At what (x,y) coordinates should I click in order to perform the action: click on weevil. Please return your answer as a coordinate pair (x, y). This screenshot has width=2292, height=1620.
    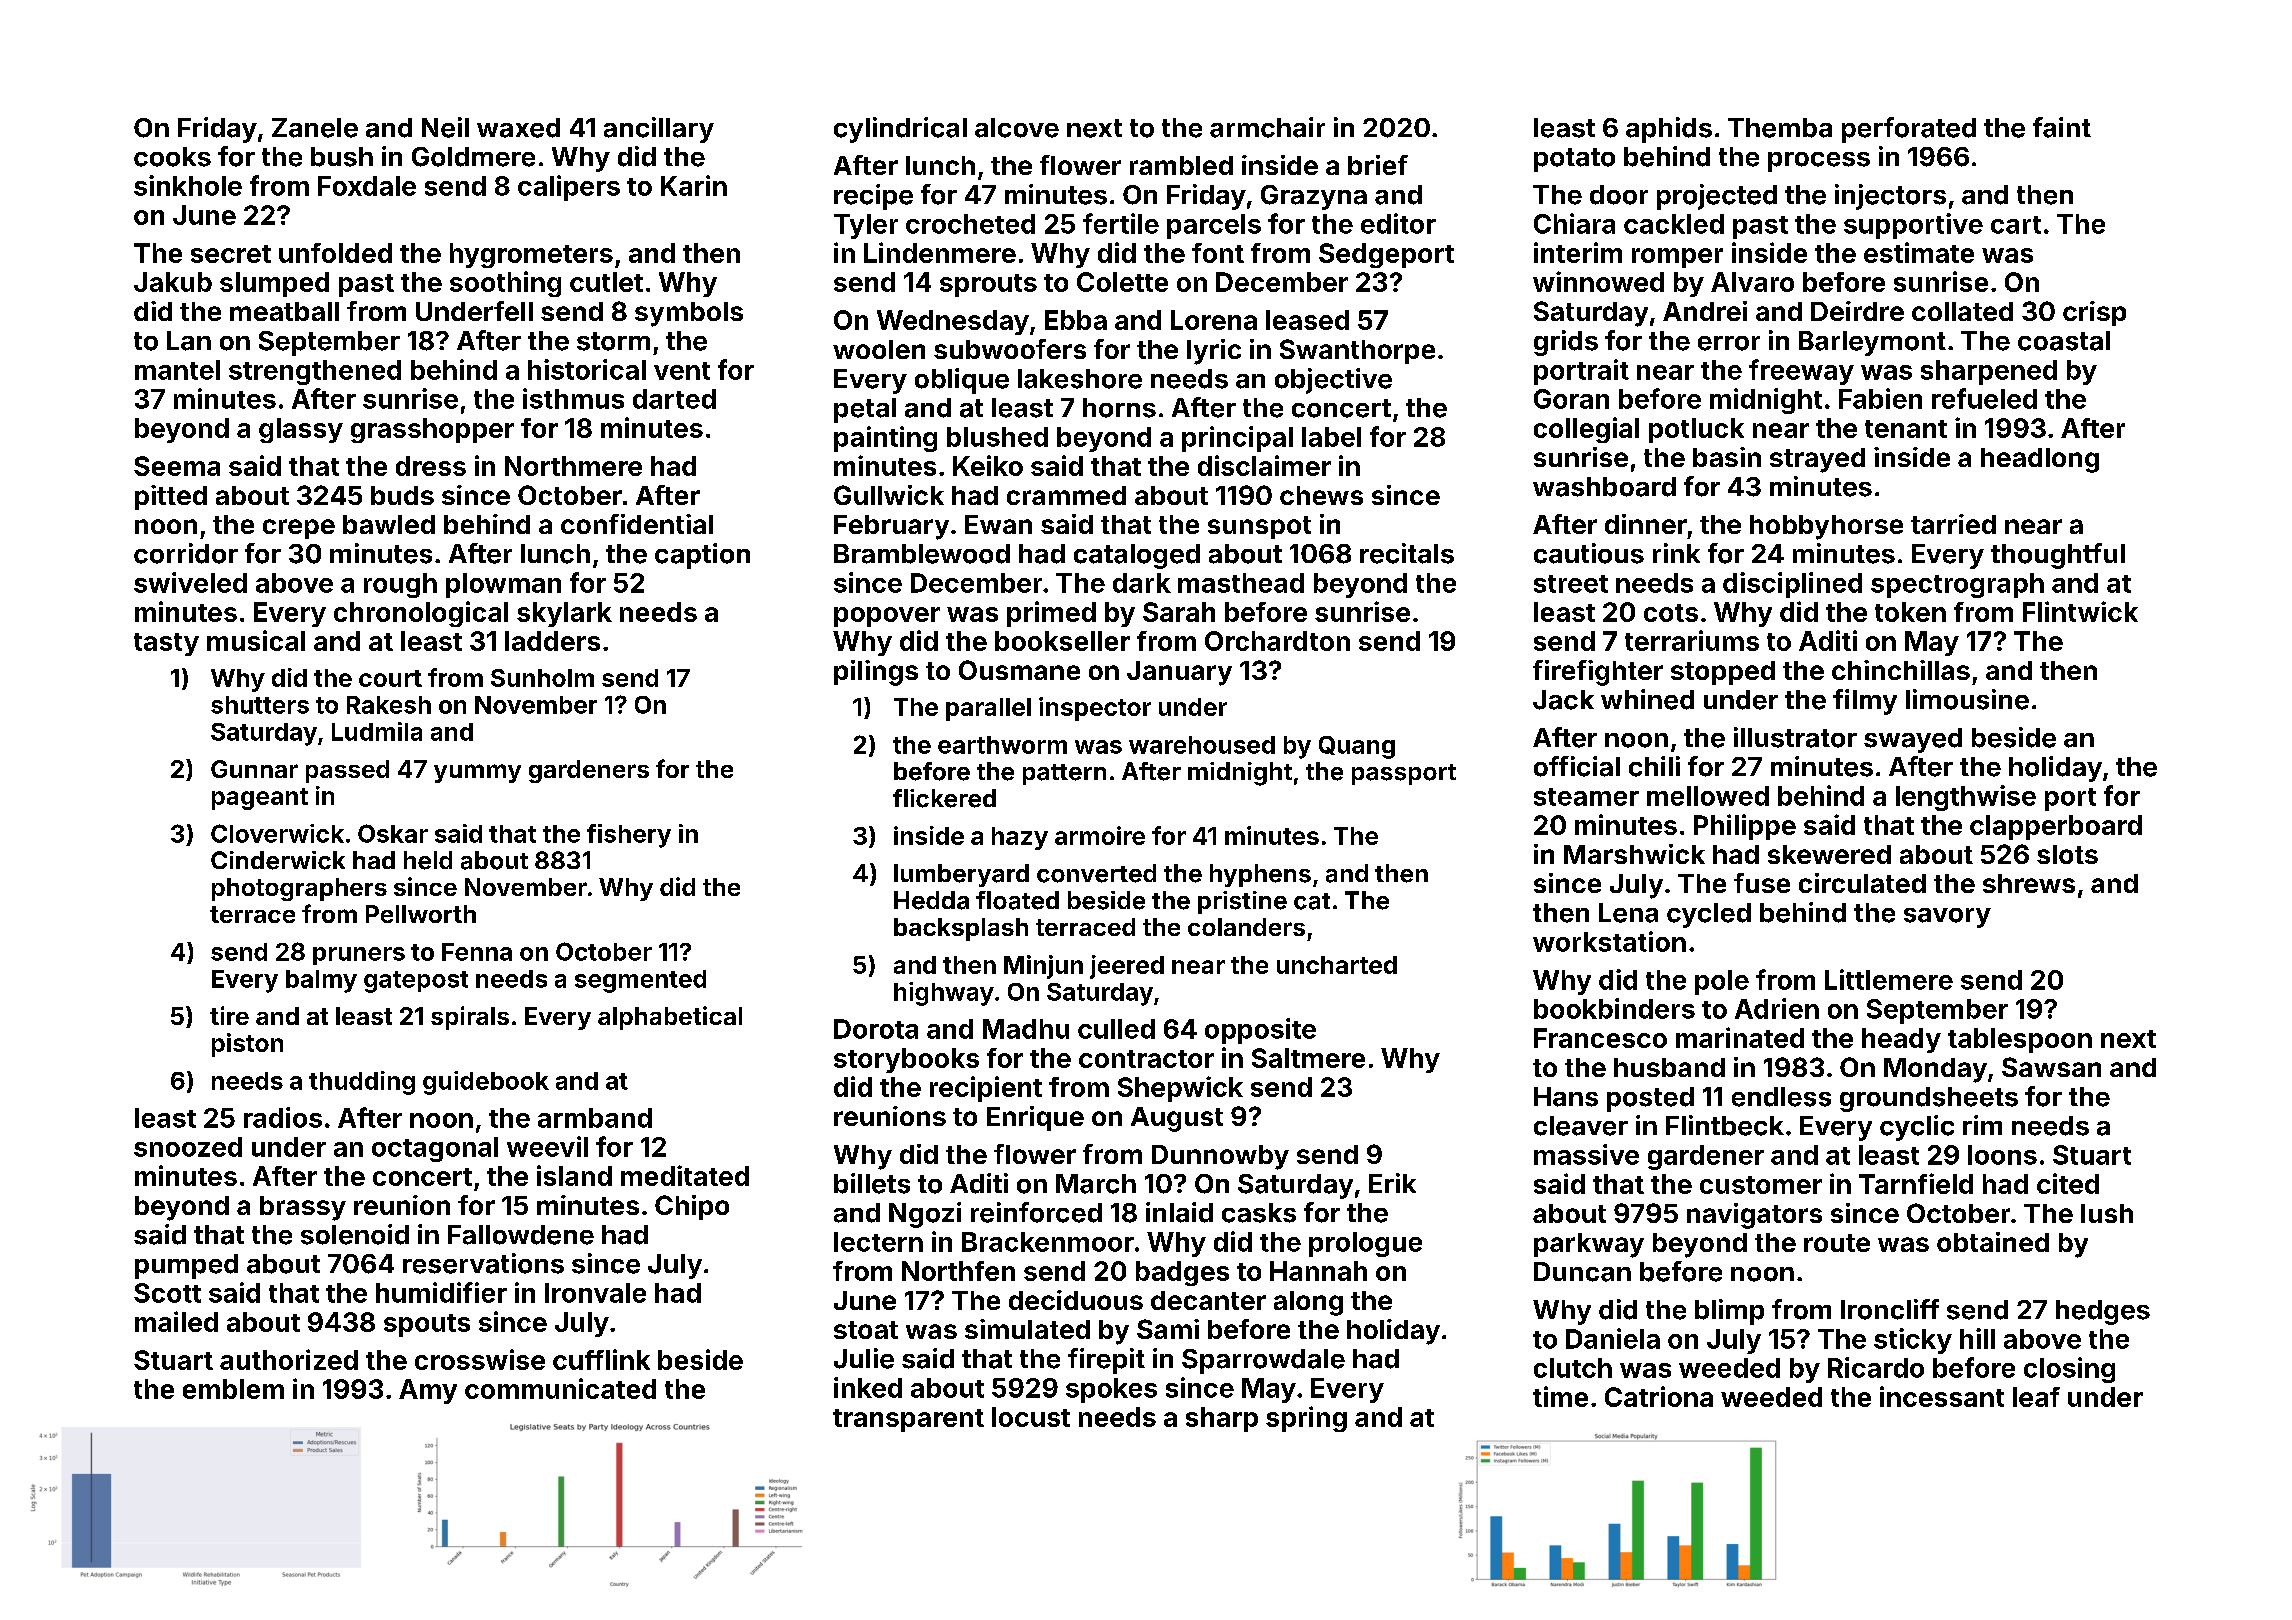
    Looking at the image, I should click on (547, 1146).
